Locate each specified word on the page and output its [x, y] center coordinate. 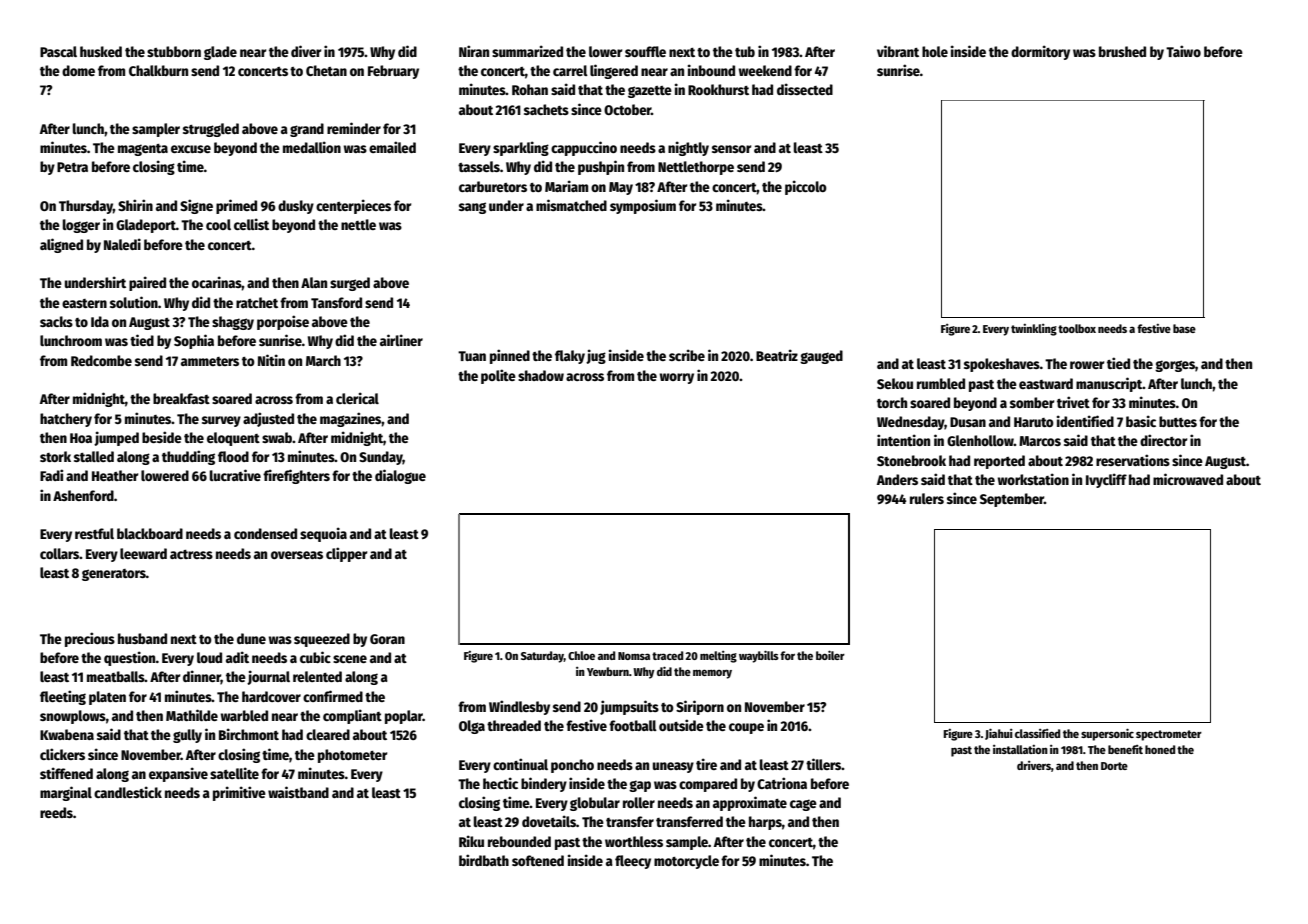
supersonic [1107, 734]
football [633, 725]
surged [350, 284]
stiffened [66, 773]
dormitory [1040, 52]
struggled [211, 130]
